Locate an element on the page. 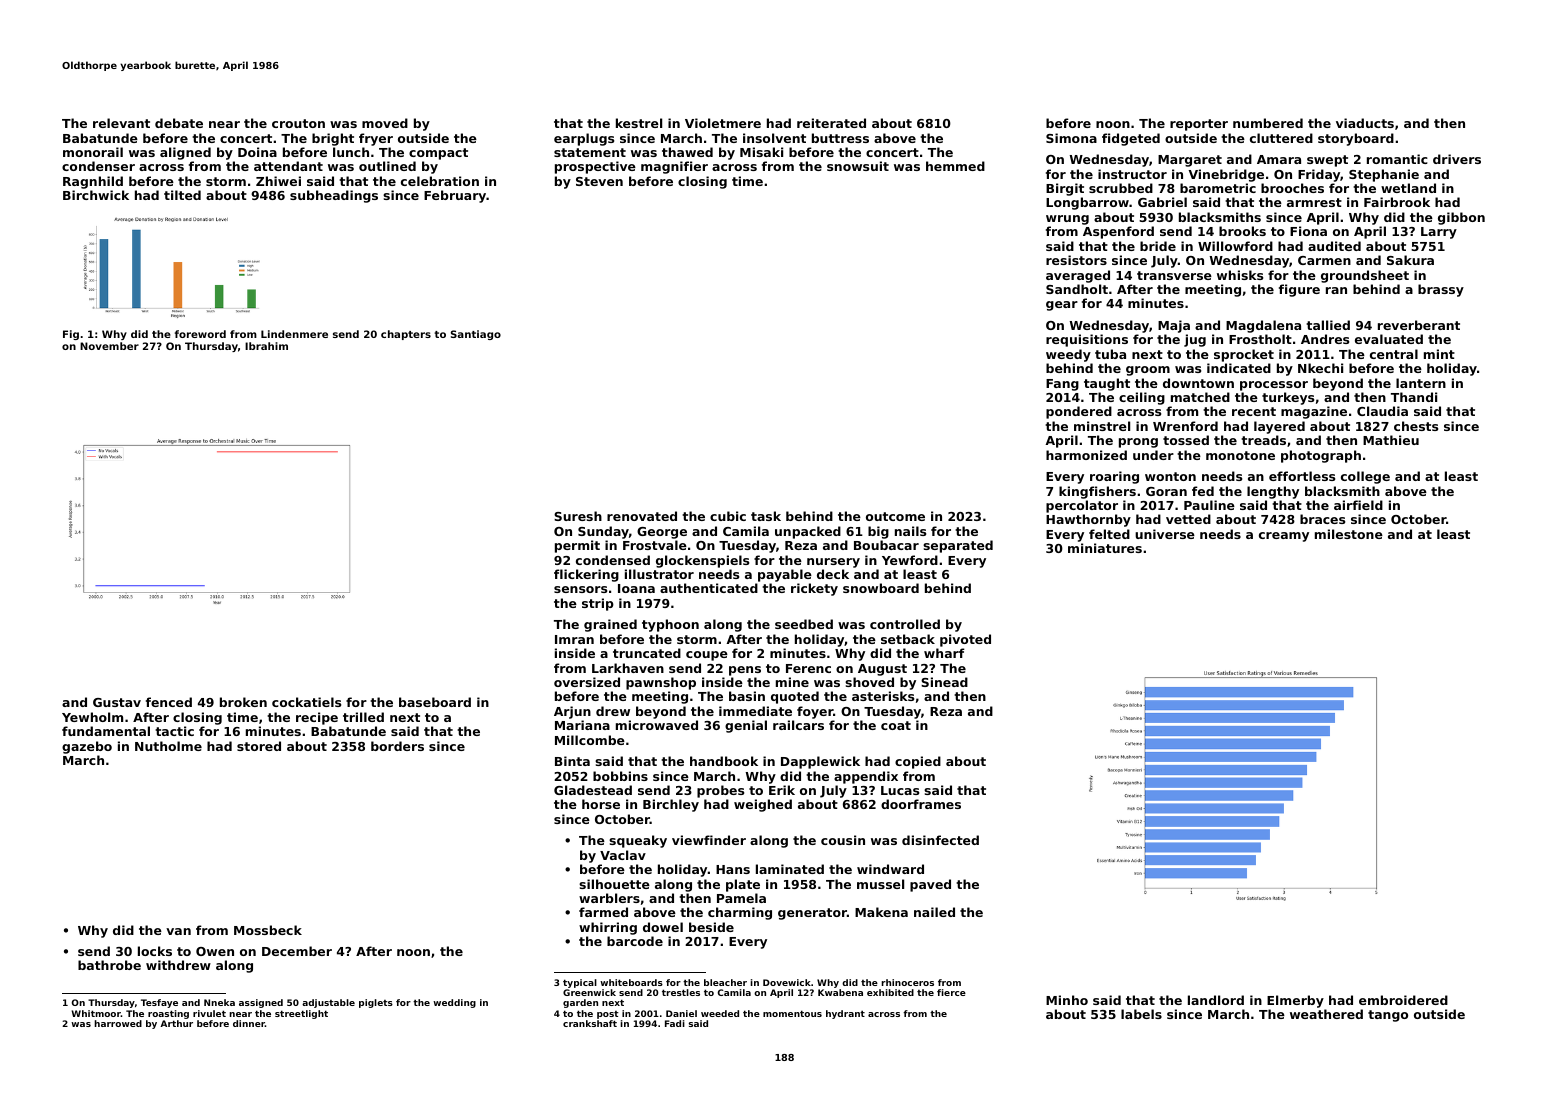  fryer is located at coordinates (376, 139).
